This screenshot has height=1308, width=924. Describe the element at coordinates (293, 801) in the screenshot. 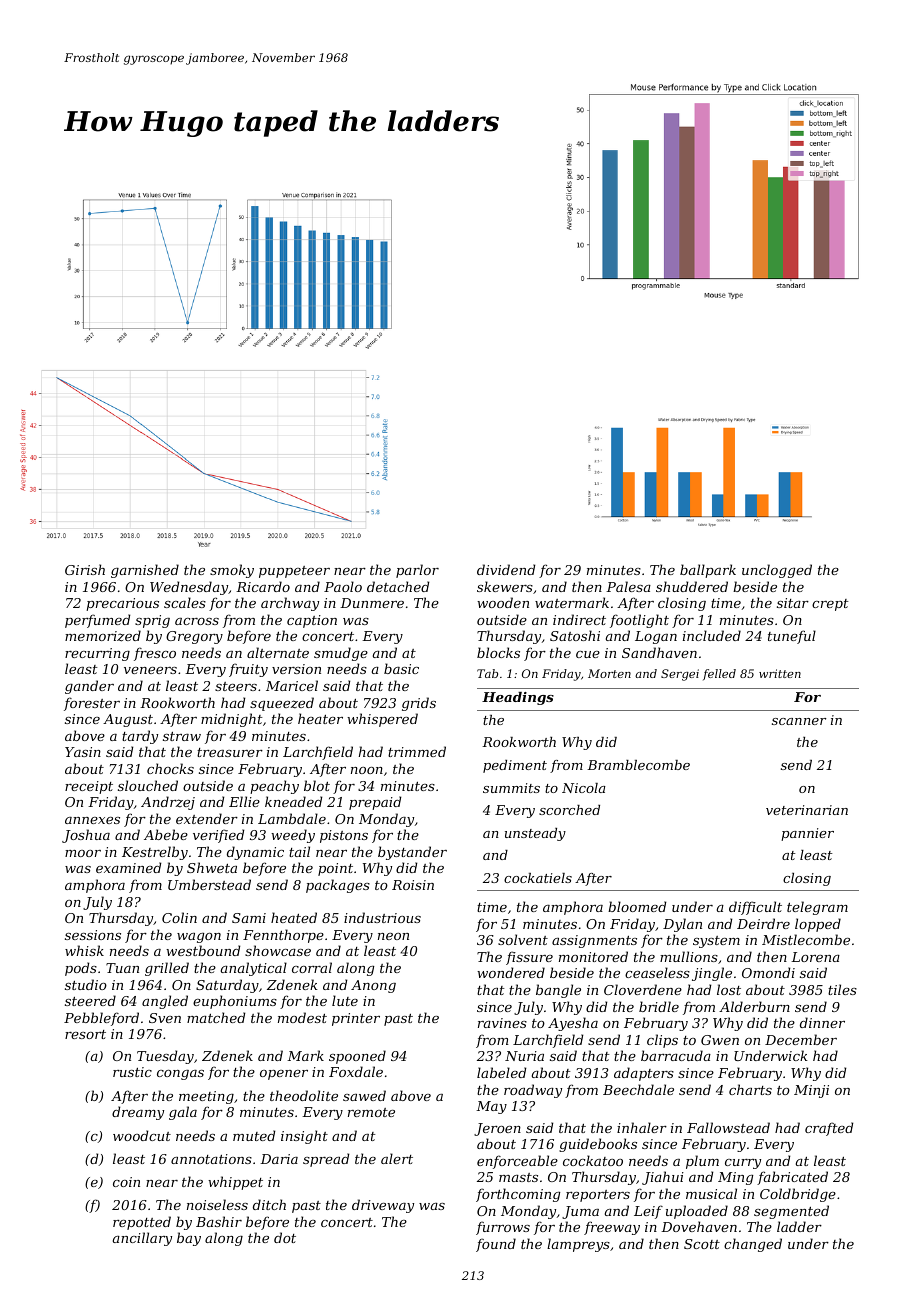

I see `kneaded` at that location.
